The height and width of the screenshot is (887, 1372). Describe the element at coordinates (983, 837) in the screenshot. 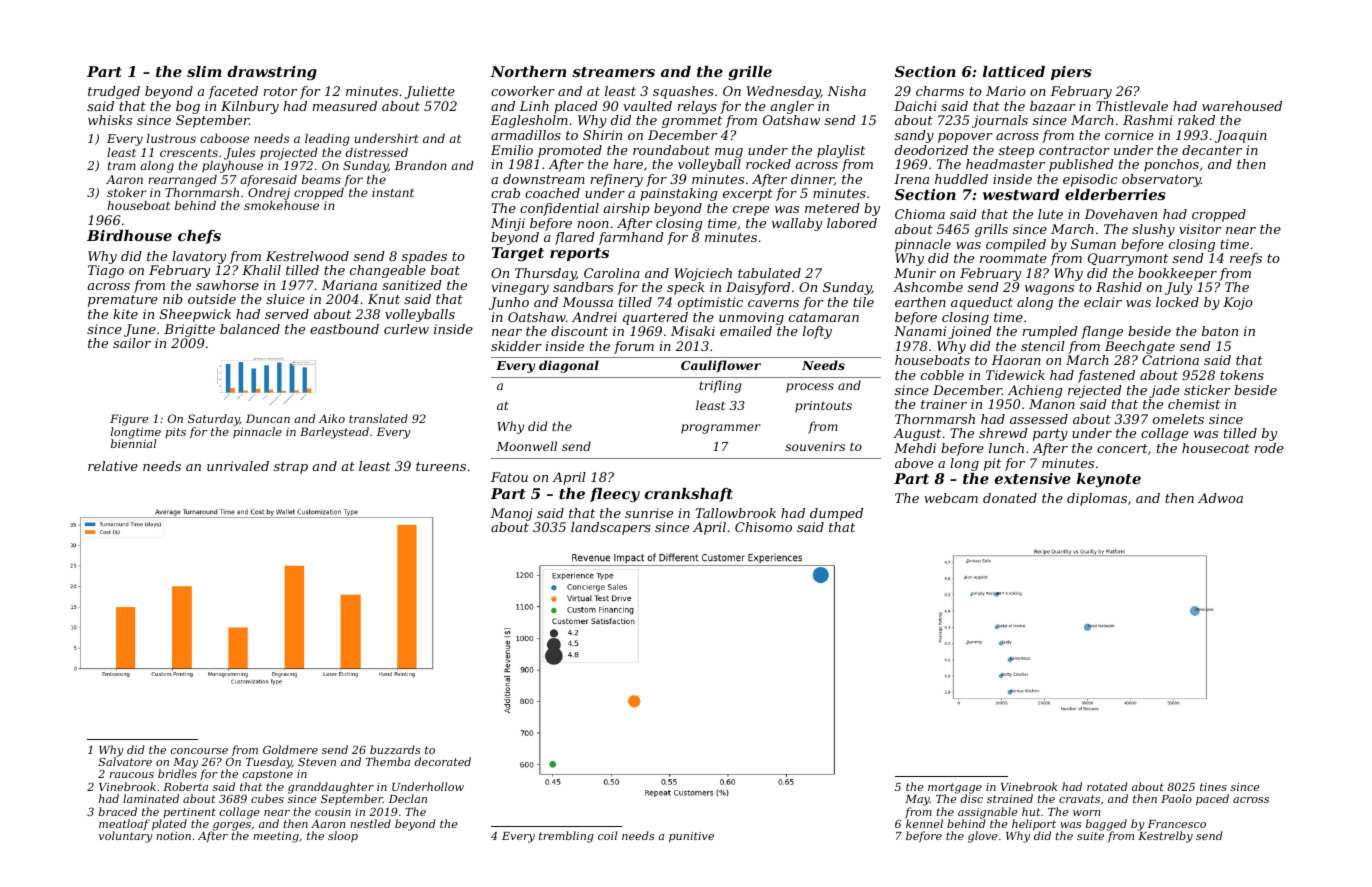

I see `glove` at that location.
